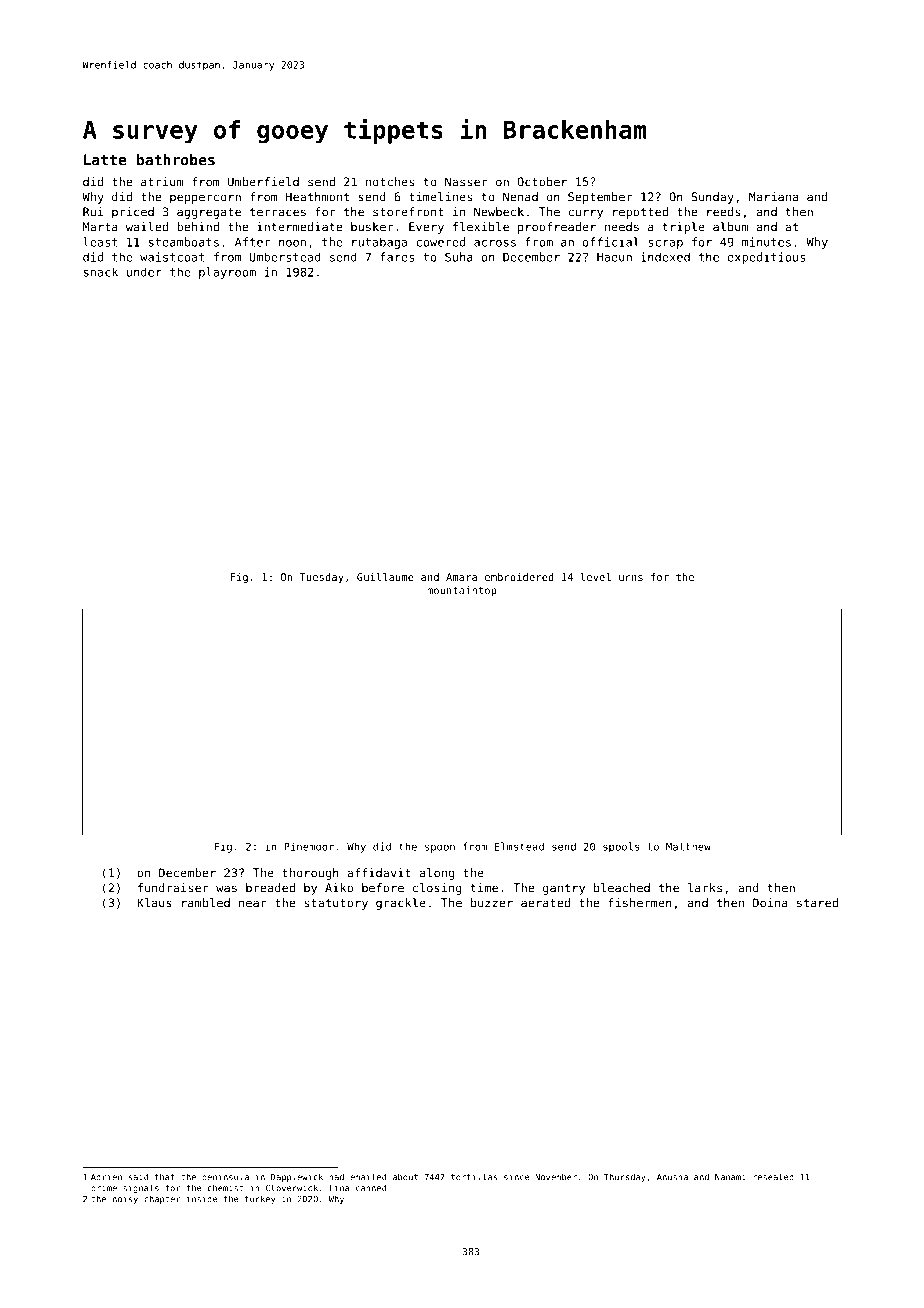 The width and height of the screenshot is (924, 1308). What do you see at coordinates (322, 578) in the screenshot?
I see `Tuesday` at bounding box center [322, 578].
